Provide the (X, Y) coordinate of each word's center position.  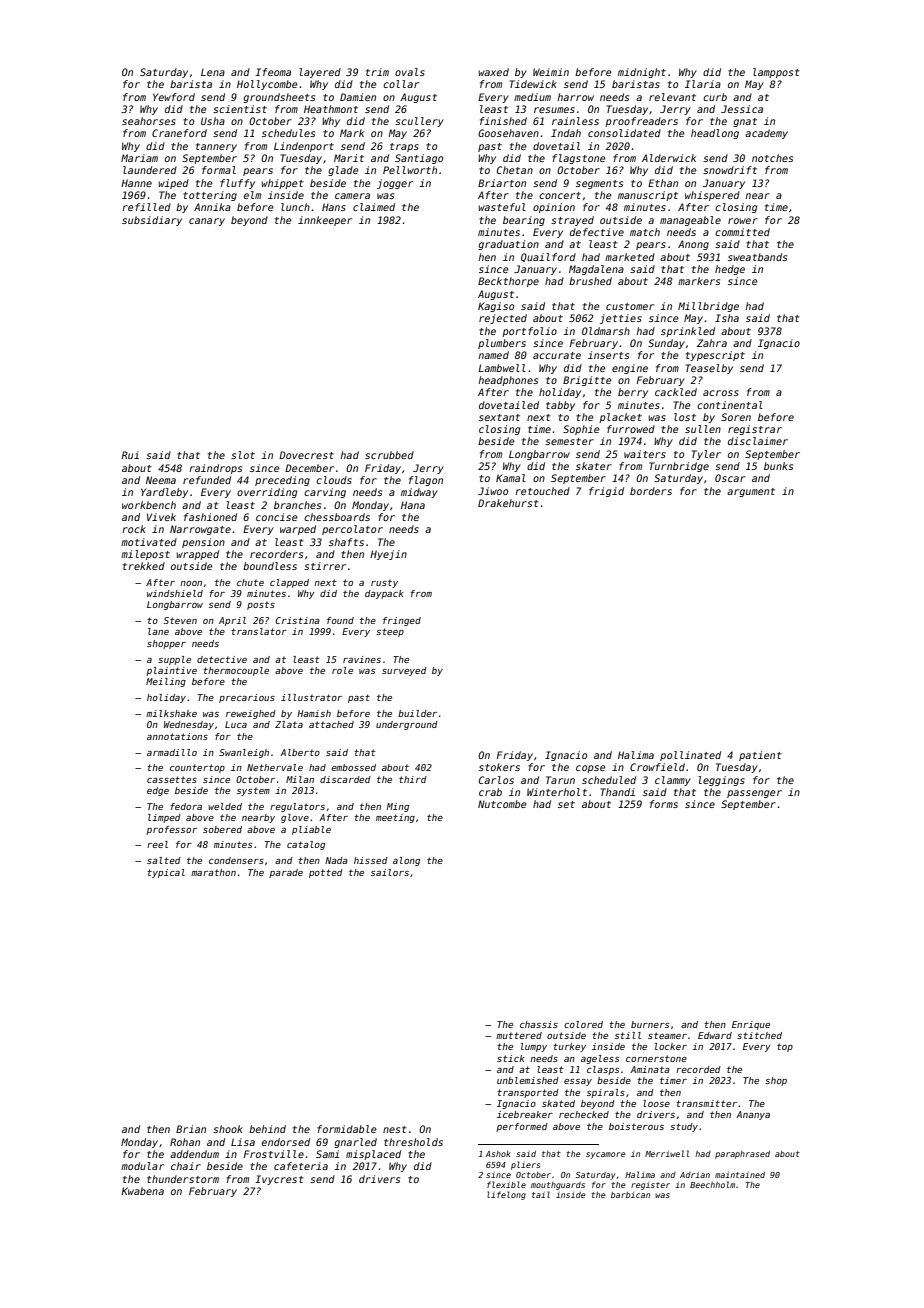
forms (664, 804)
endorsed (286, 1142)
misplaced (373, 1155)
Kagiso (496, 307)
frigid (606, 492)
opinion (554, 208)
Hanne (136, 183)
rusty (384, 583)
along (406, 861)
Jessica (742, 109)
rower (743, 221)
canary (207, 222)
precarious (247, 698)
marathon (213, 872)
